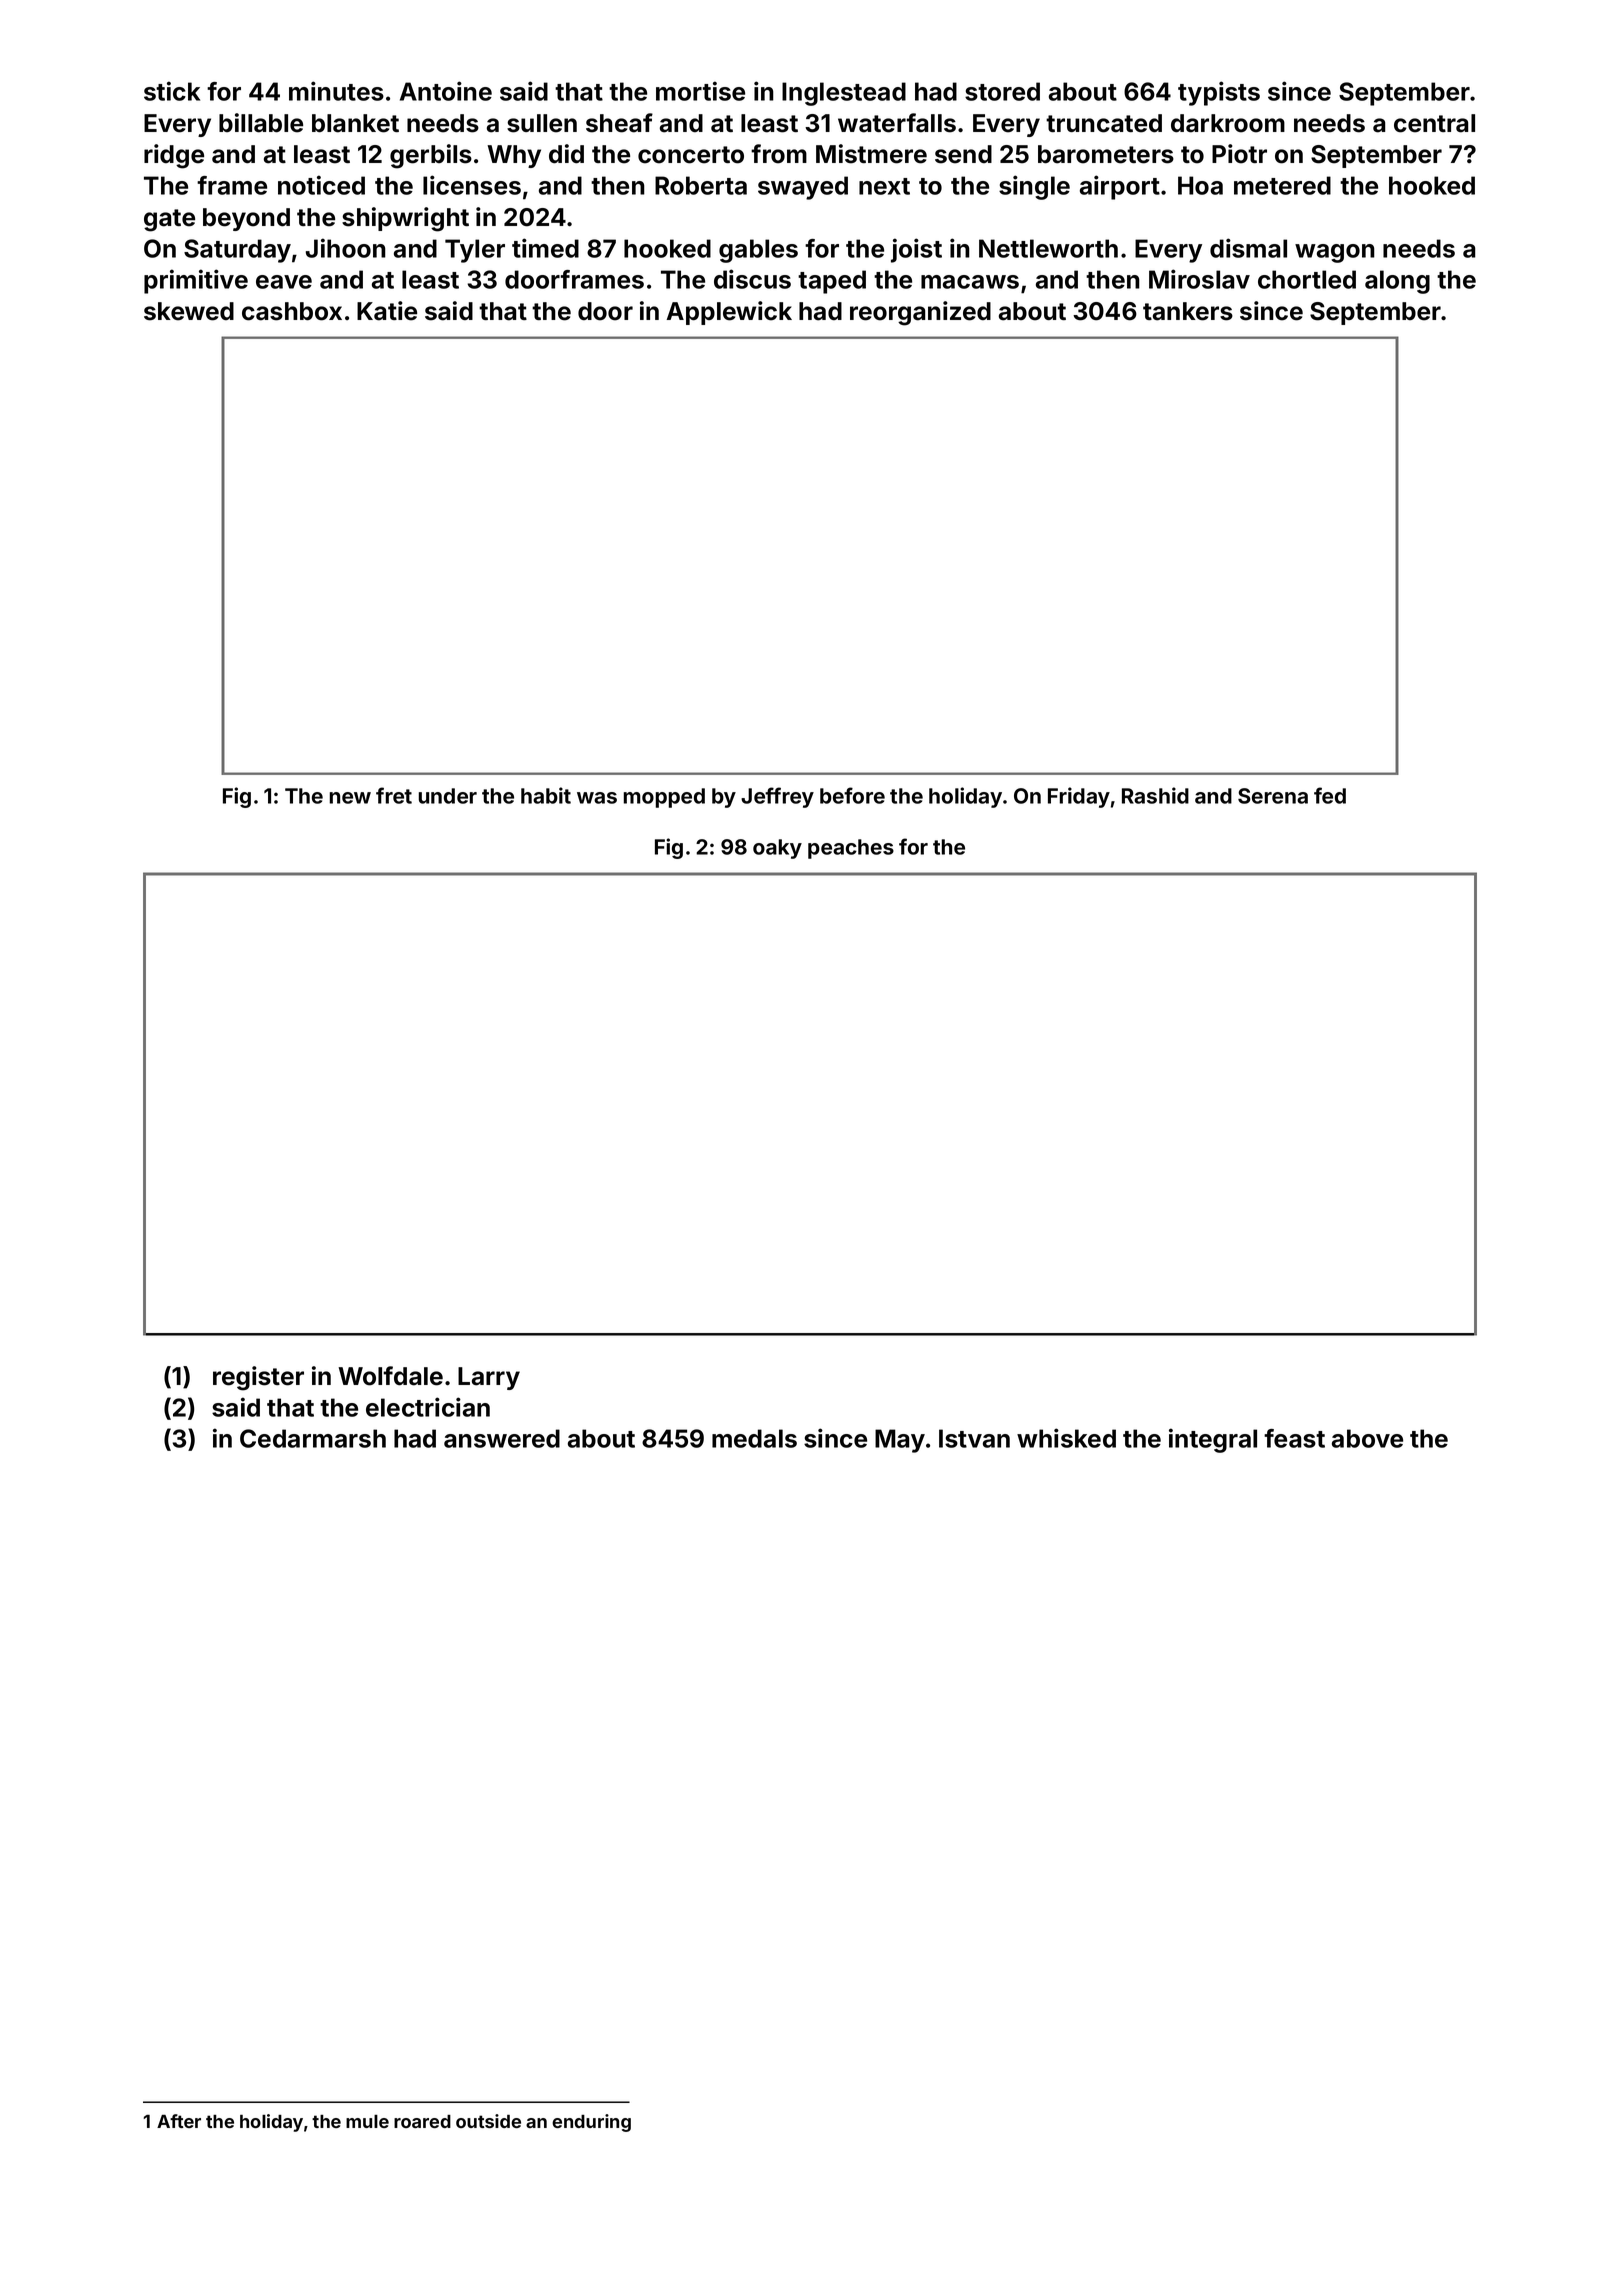  I want to click on mortise, so click(700, 91).
